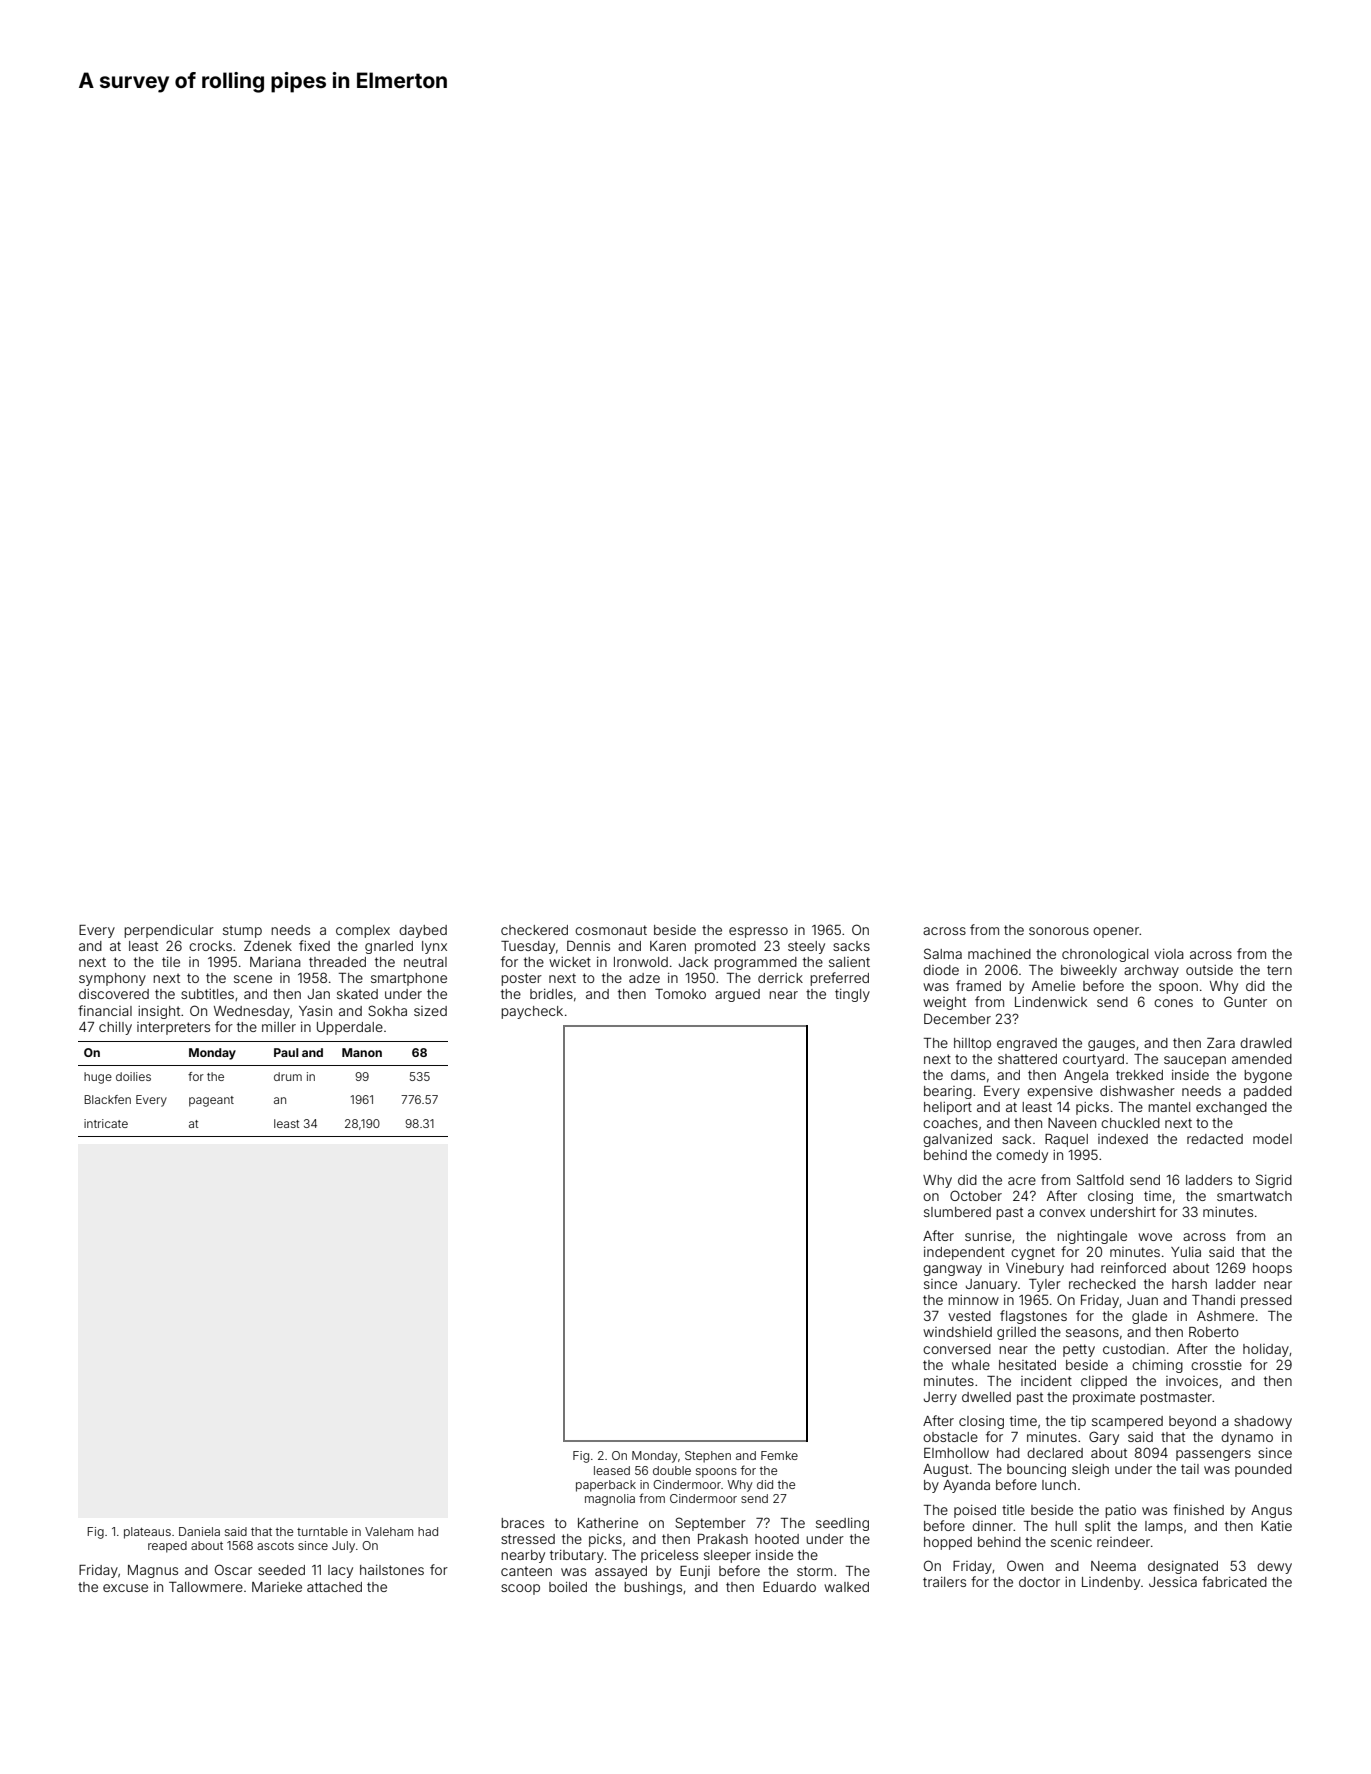 This screenshot has width=1371, height=1774. What do you see at coordinates (991, 1285) in the screenshot?
I see `January` at bounding box center [991, 1285].
